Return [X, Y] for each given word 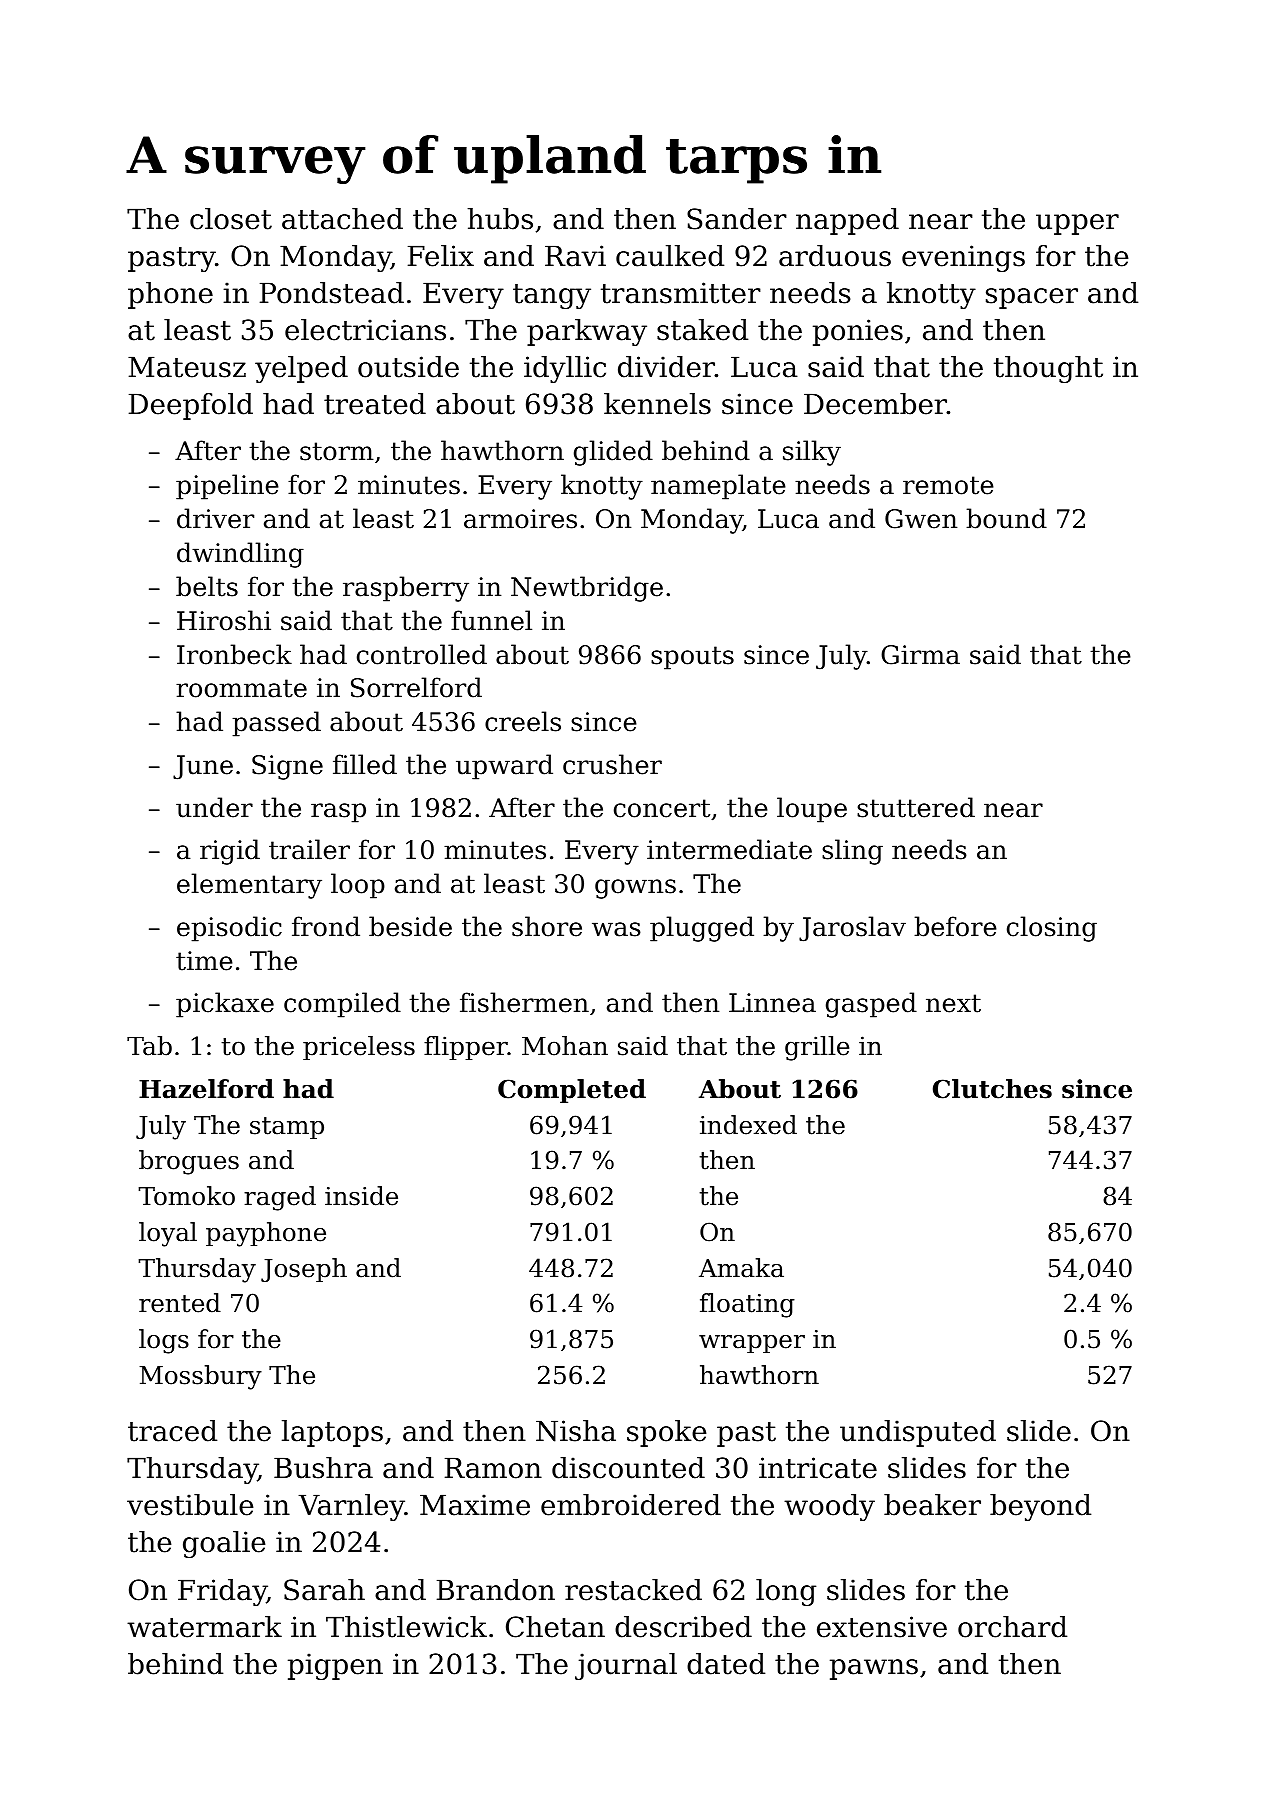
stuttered [916, 807]
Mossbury [200, 1377]
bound [1006, 518]
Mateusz [187, 367]
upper [1077, 224]
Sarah [324, 1590]
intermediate [729, 849]
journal [626, 1666]
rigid [230, 852]
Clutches [992, 1089]
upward [504, 767]
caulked [670, 256]
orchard [1012, 1627]
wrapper [752, 1344]
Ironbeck [234, 654]
